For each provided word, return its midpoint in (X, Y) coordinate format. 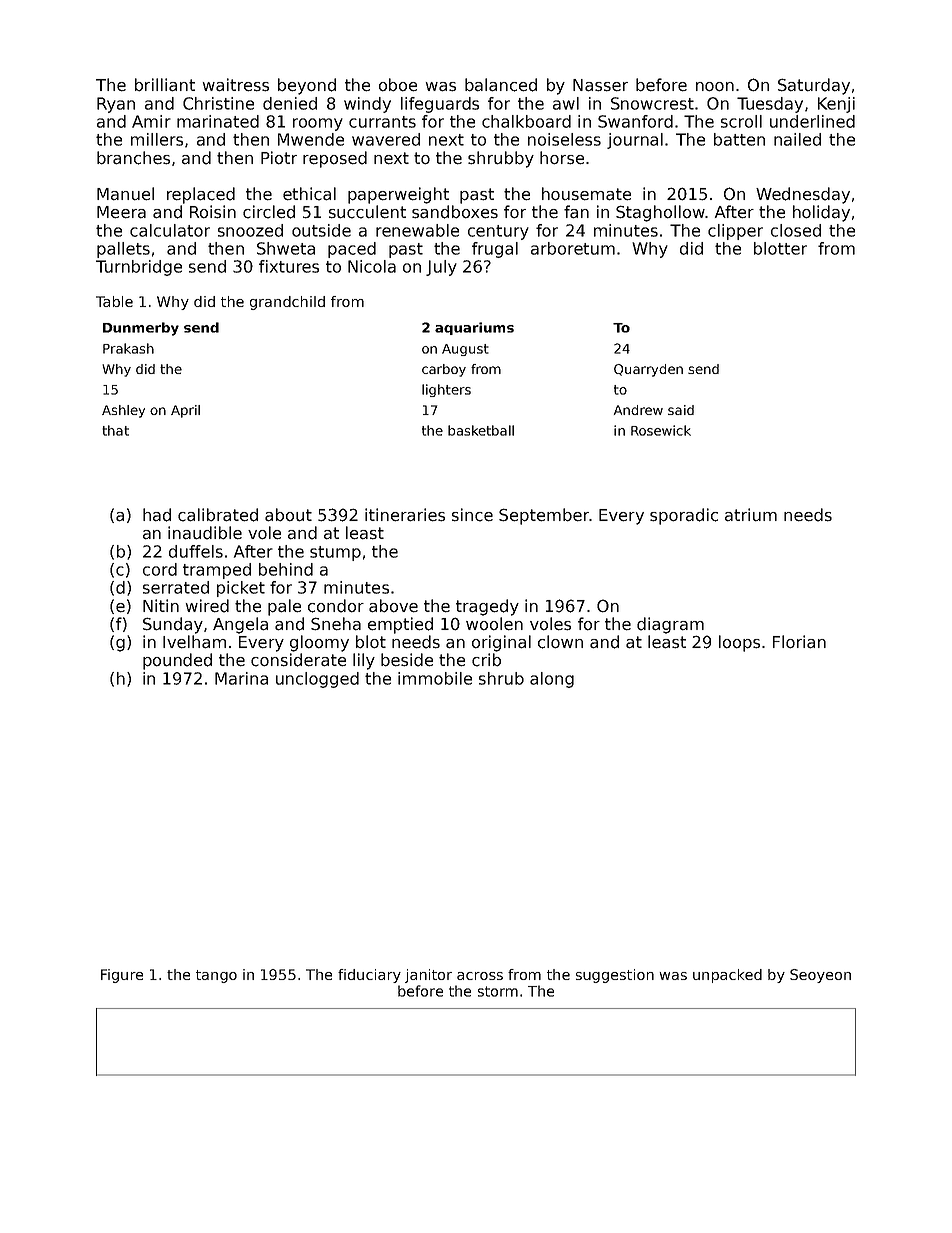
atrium (751, 515)
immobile (435, 678)
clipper (735, 232)
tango (216, 976)
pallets (123, 250)
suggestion (615, 976)
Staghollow (660, 213)
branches (133, 158)
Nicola (372, 266)
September (544, 516)
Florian (799, 642)
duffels (196, 551)
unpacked (727, 976)
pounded (177, 661)
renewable (417, 230)
